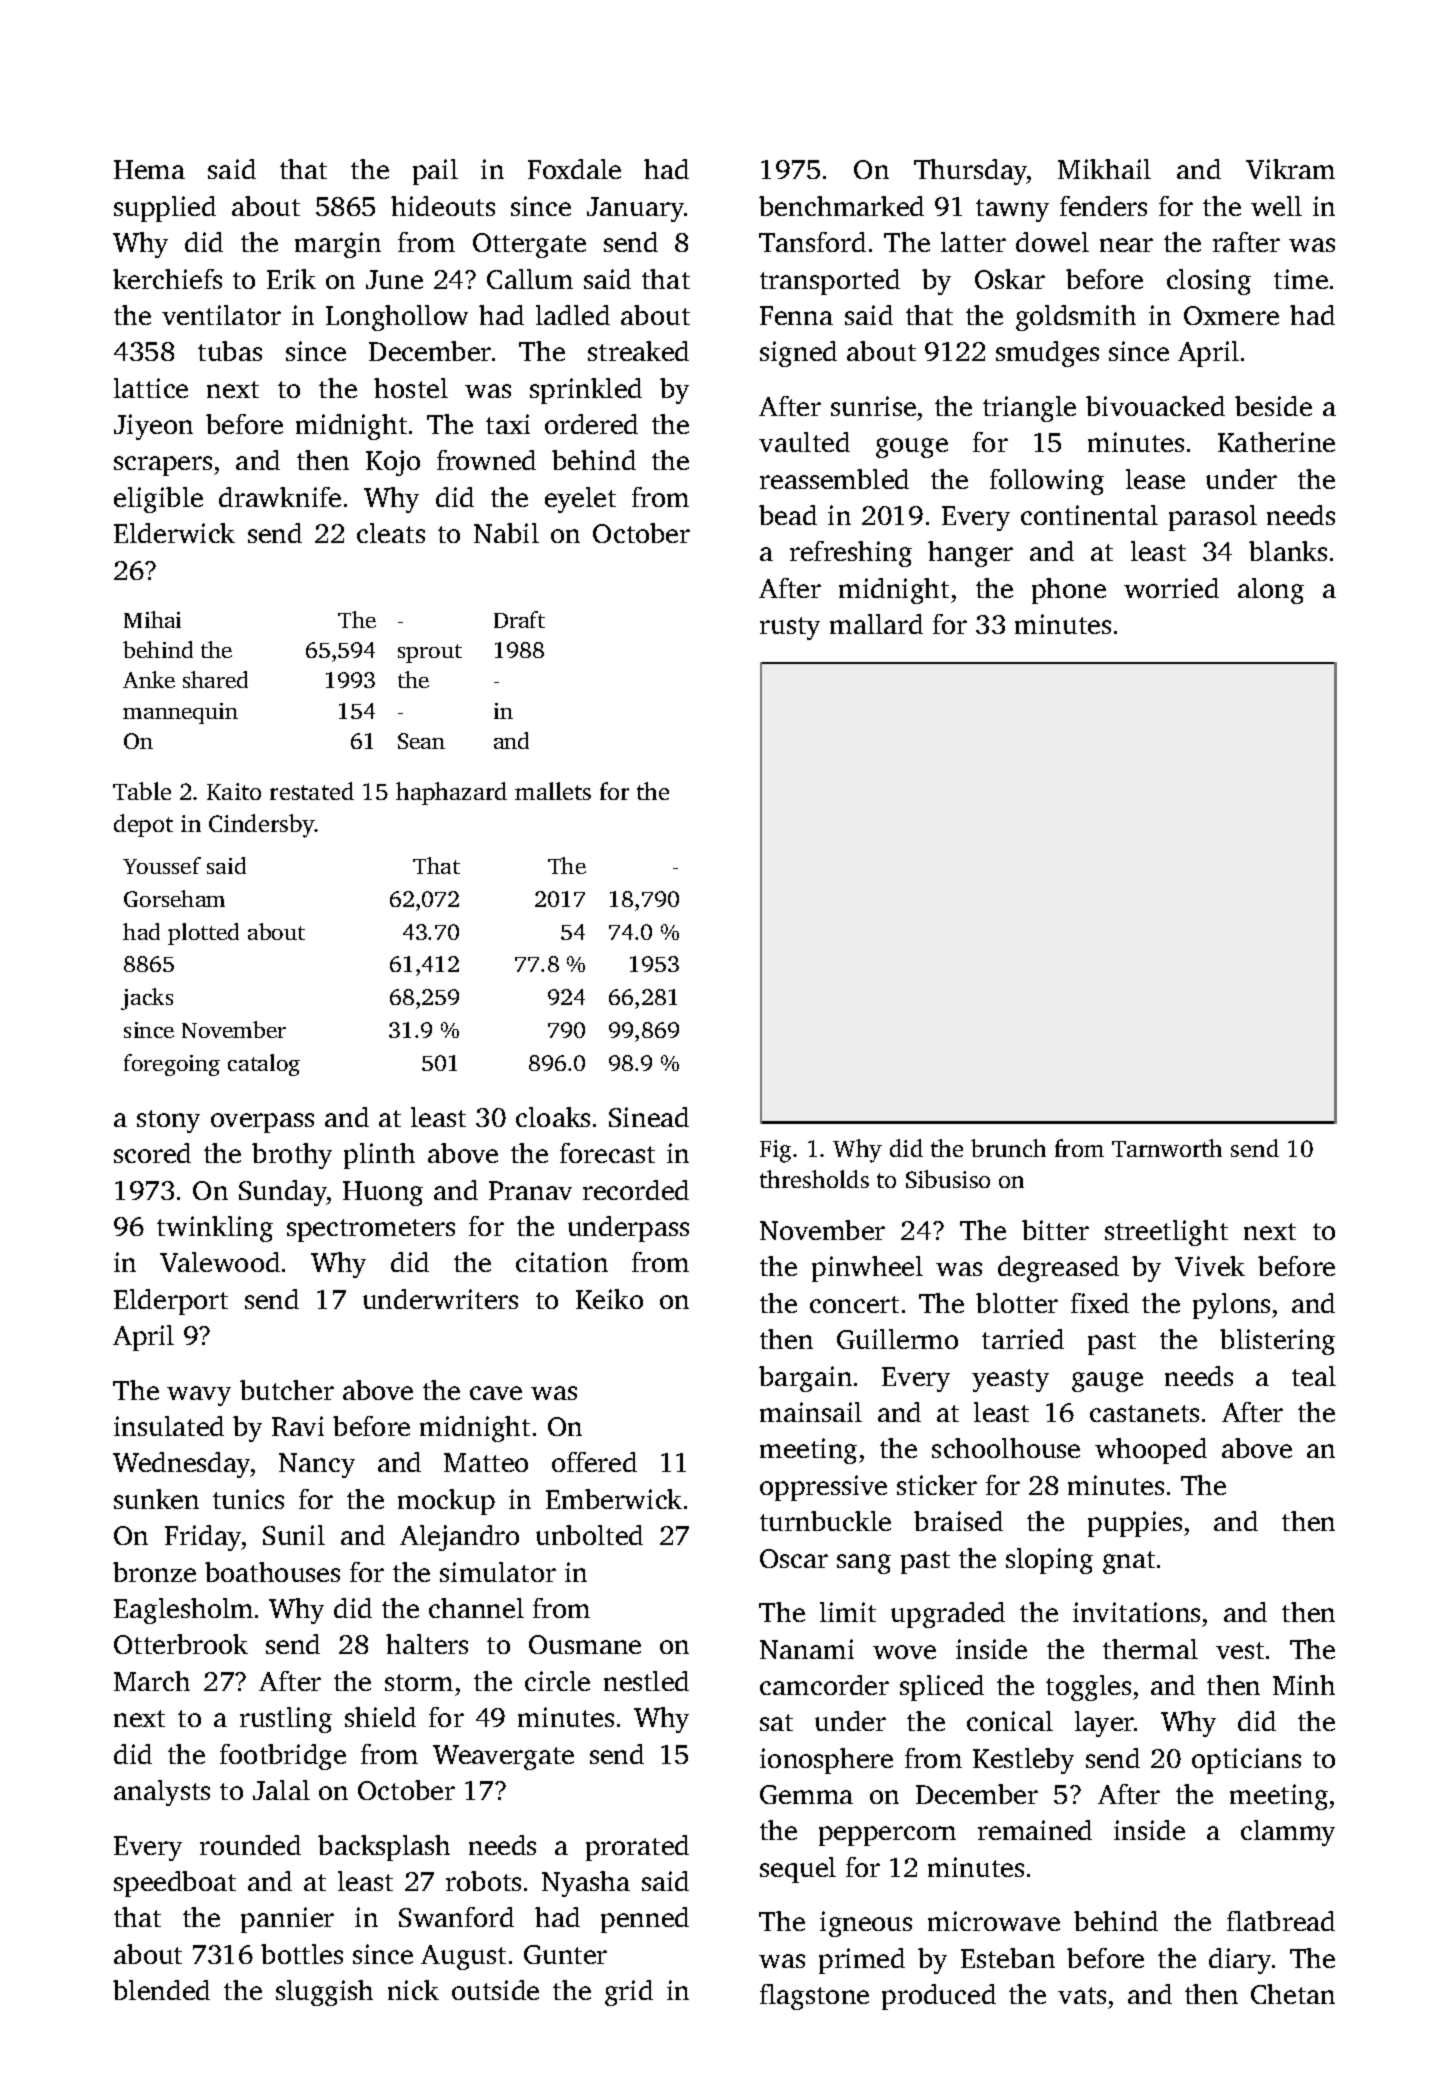  I want to click on shared, so click(215, 679).
